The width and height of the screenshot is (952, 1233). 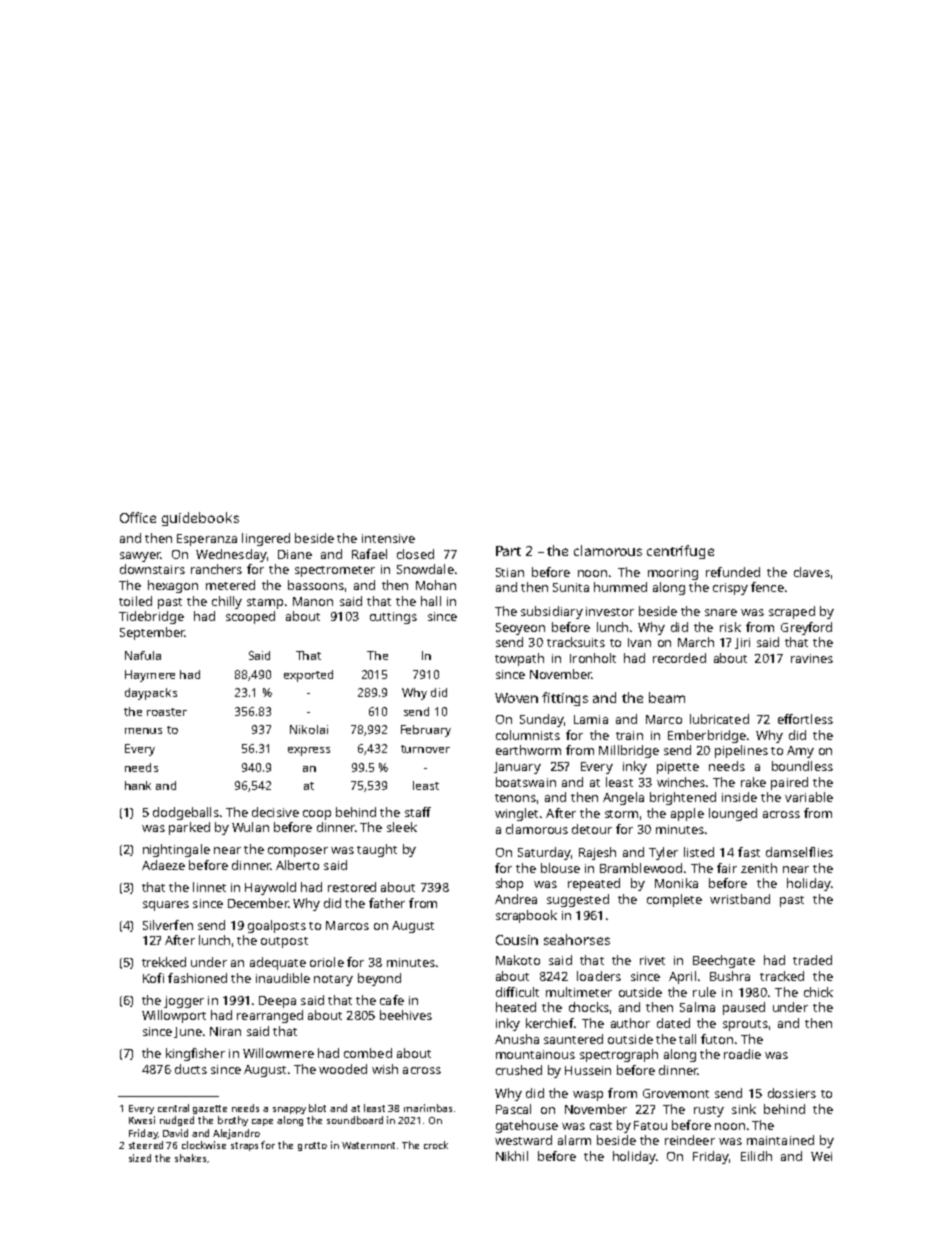 I want to click on centrifuge, so click(x=680, y=552).
